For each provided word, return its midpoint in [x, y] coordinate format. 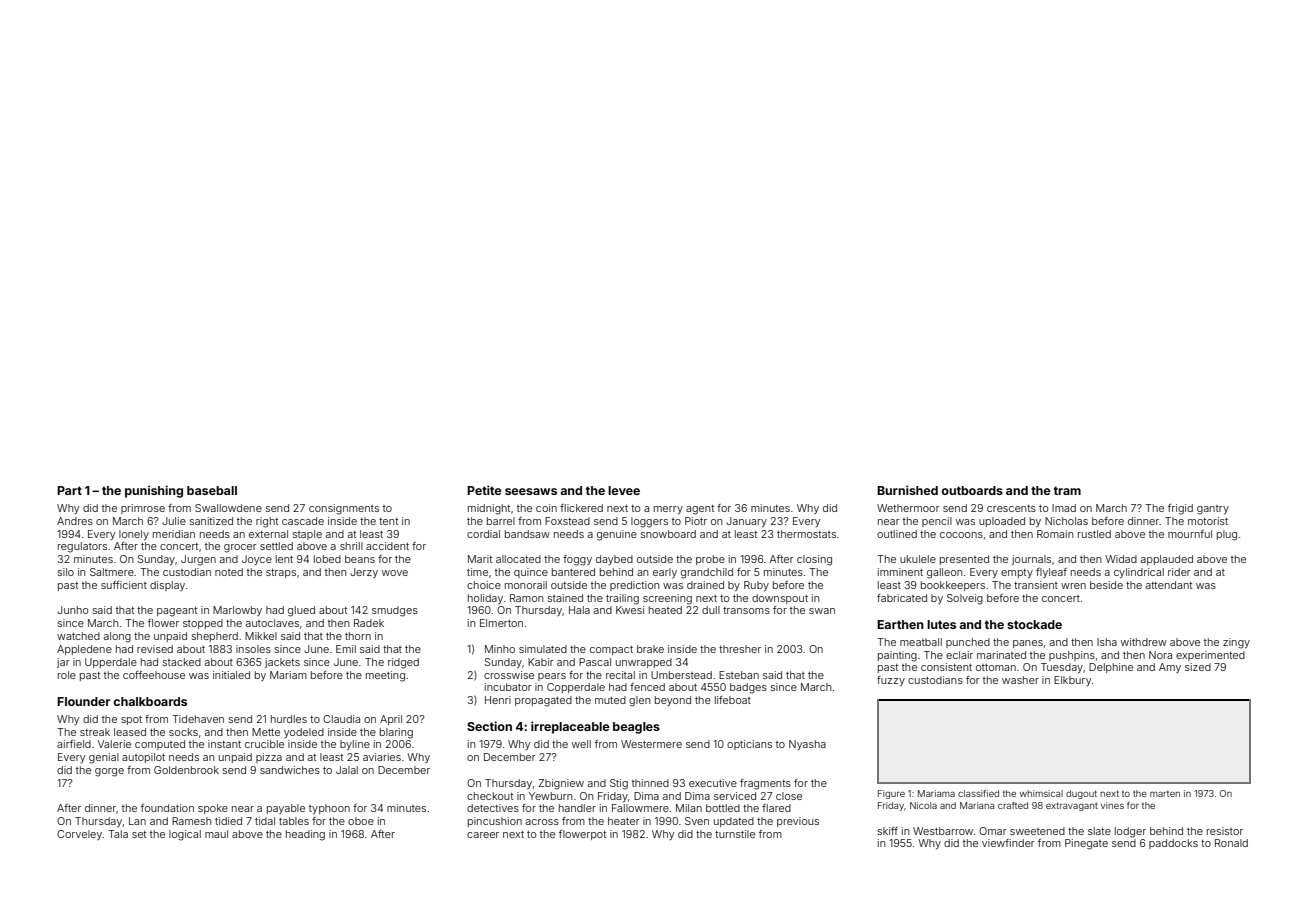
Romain [1055, 534]
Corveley [79, 835]
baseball [212, 490]
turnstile [735, 834]
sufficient [124, 585]
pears [552, 677]
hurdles [289, 719]
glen [639, 701]
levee [624, 490]
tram [1067, 490]
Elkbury [1072, 681]
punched [968, 643]
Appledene [84, 650]
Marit [480, 559]
